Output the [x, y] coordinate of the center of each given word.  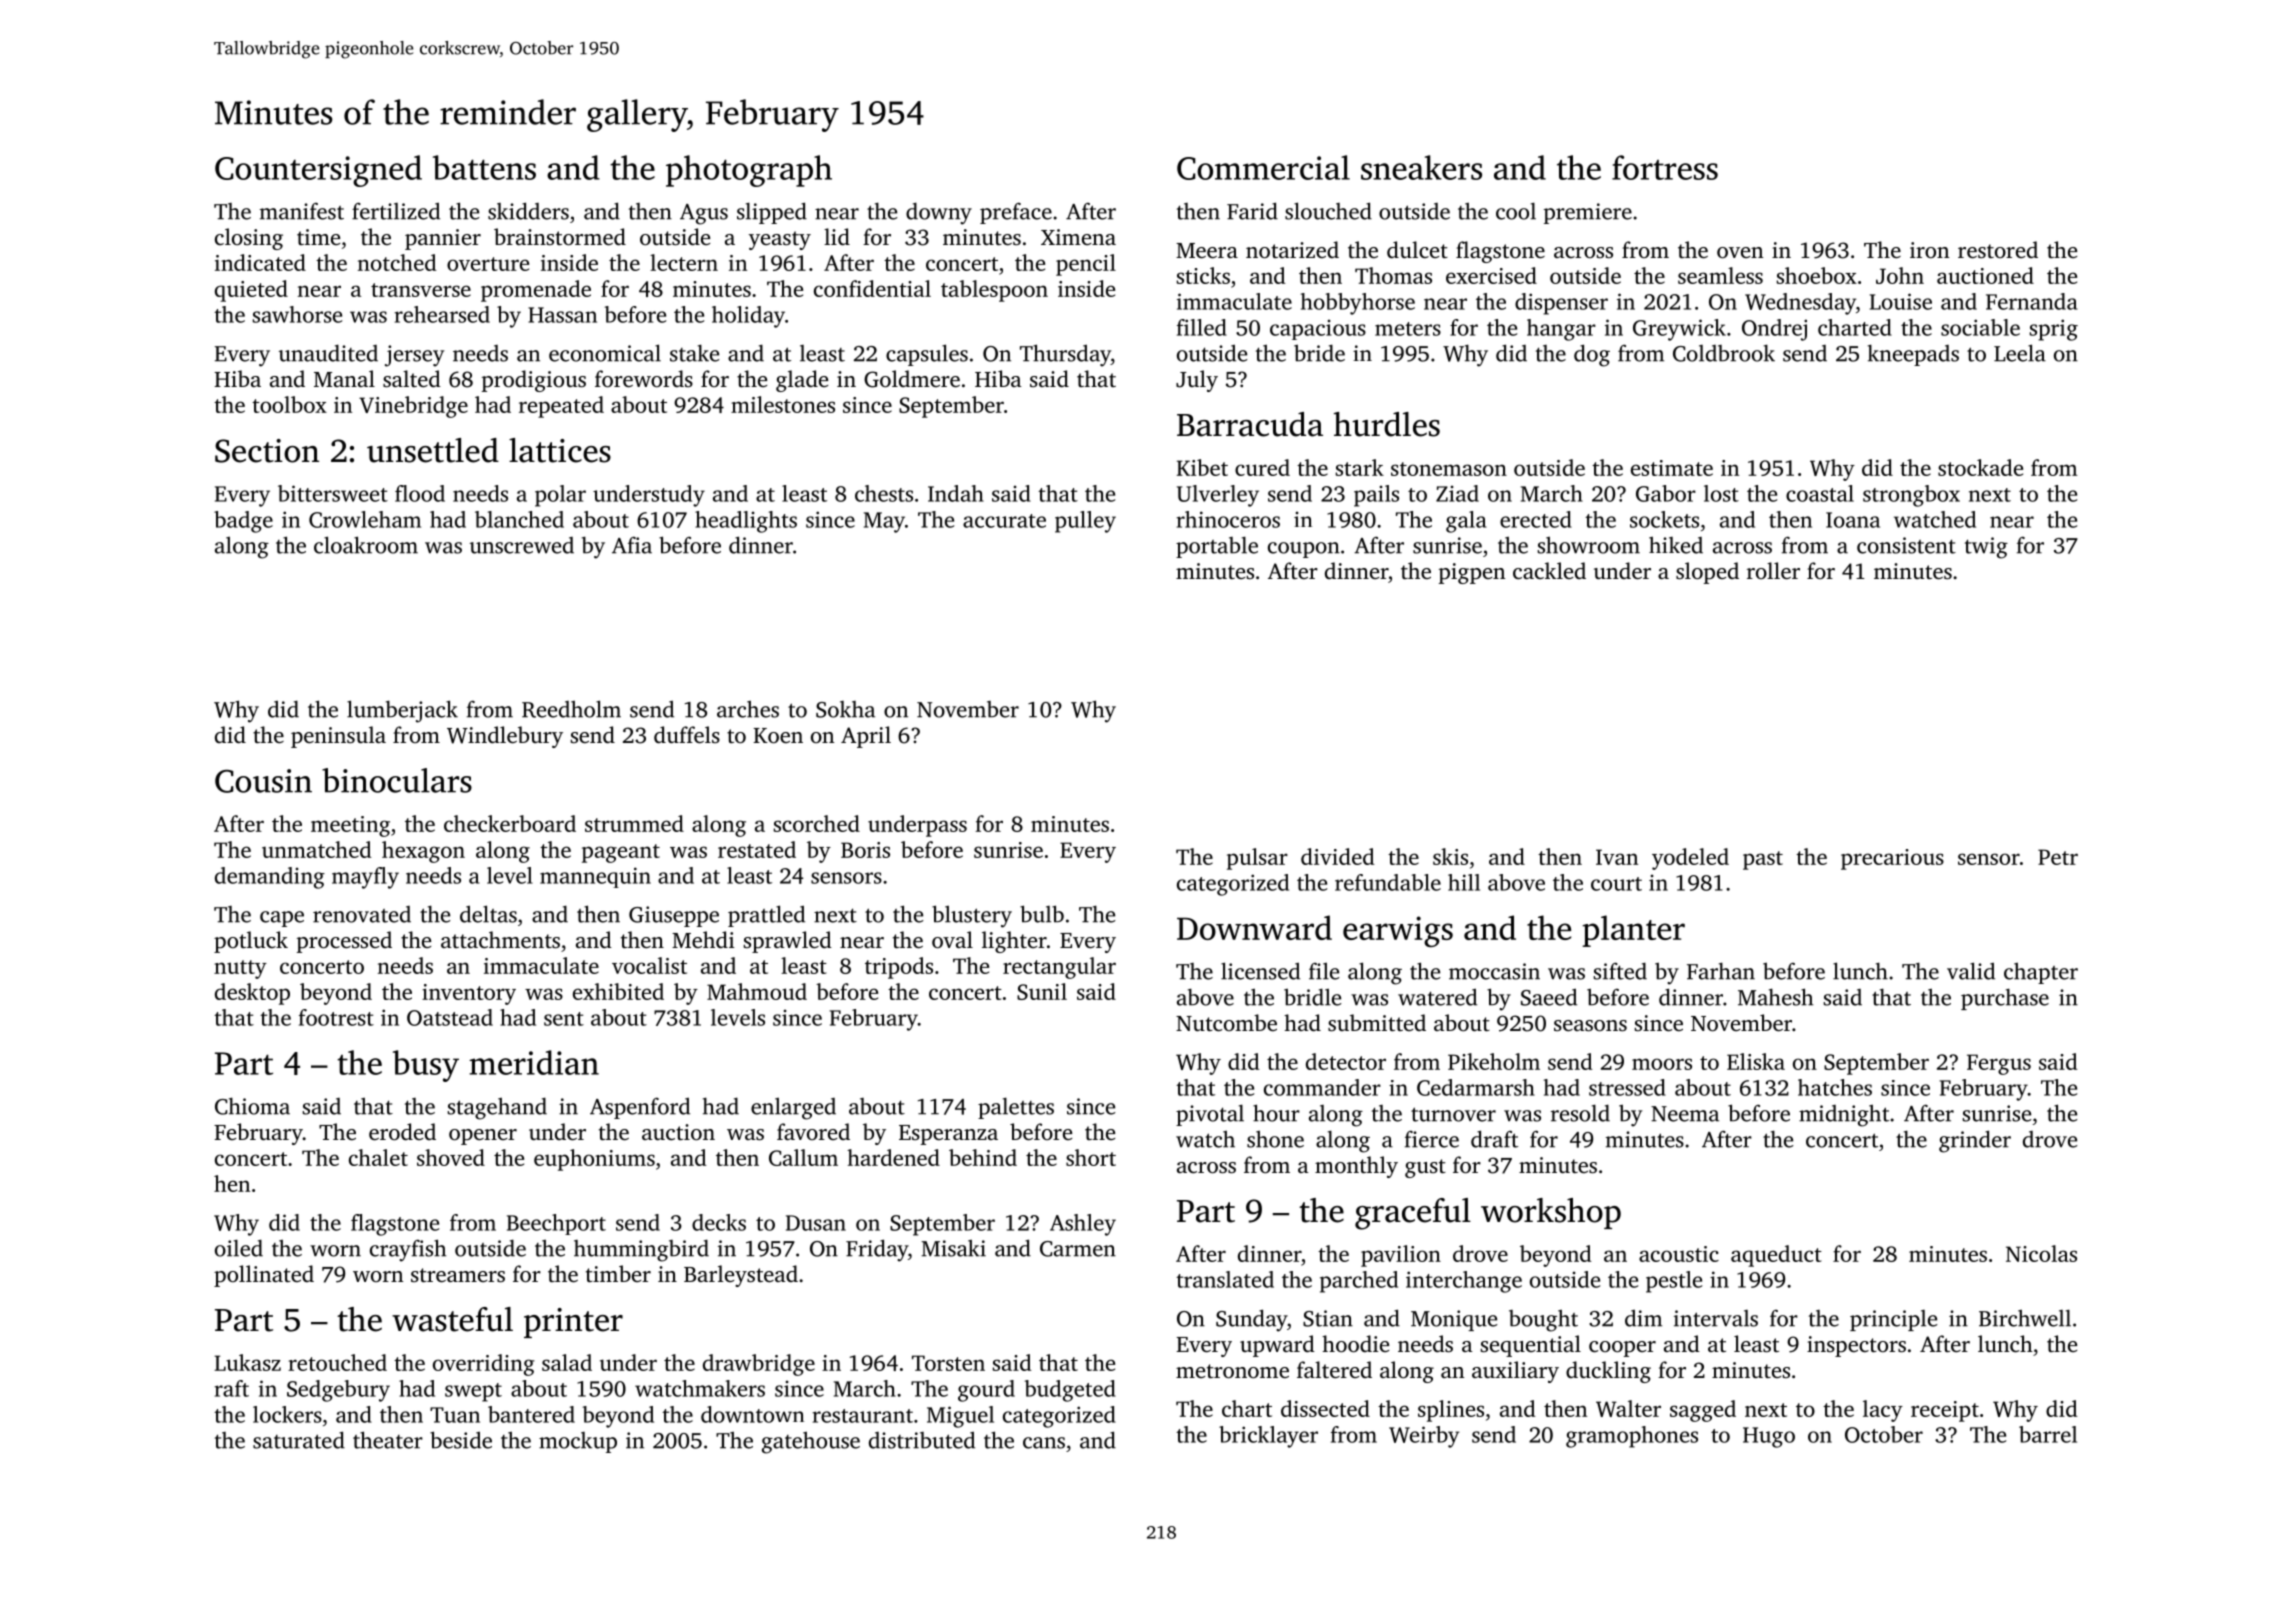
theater [388, 1440]
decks [719, 1222]
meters [1408, 329]
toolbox [289, 404]
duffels [687, 735]
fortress [1665, 167]
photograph [749, 171]
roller [1773, 571]
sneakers [1421, 167]
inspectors [1856, 1346]
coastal [1820, 493]
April [866, 737]
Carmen [1078, 1249]
